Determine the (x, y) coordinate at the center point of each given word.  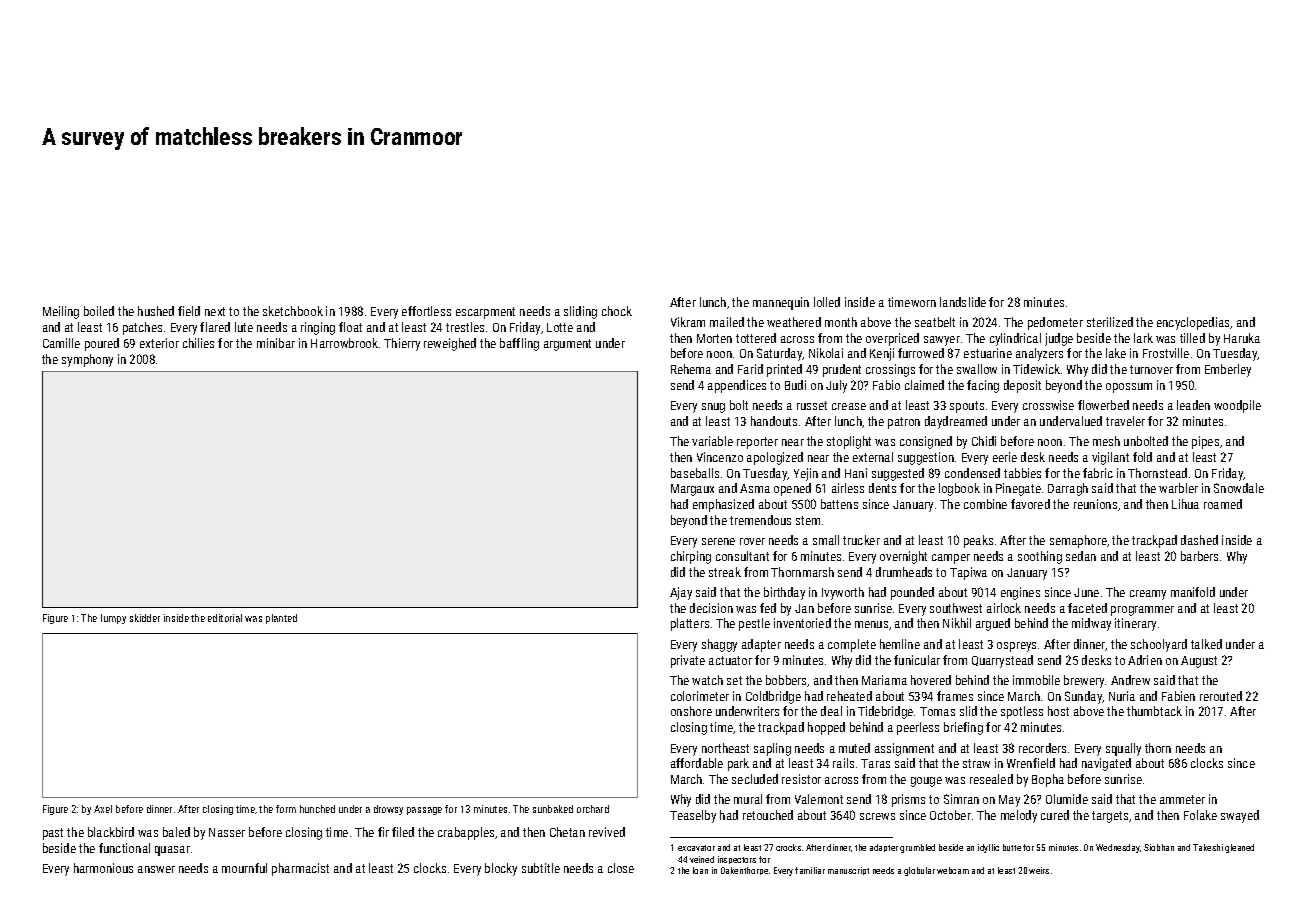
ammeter (1182, 799)
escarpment (485, 313)
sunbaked (553, 809)
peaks (978, 541)
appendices (737, 386)
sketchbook (293, 311)
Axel (103, 809)
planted (281, 619)
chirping (691, 557)
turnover (1151, 369)
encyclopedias (1194, 323)
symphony (87, 360)
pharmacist (300, 869)
